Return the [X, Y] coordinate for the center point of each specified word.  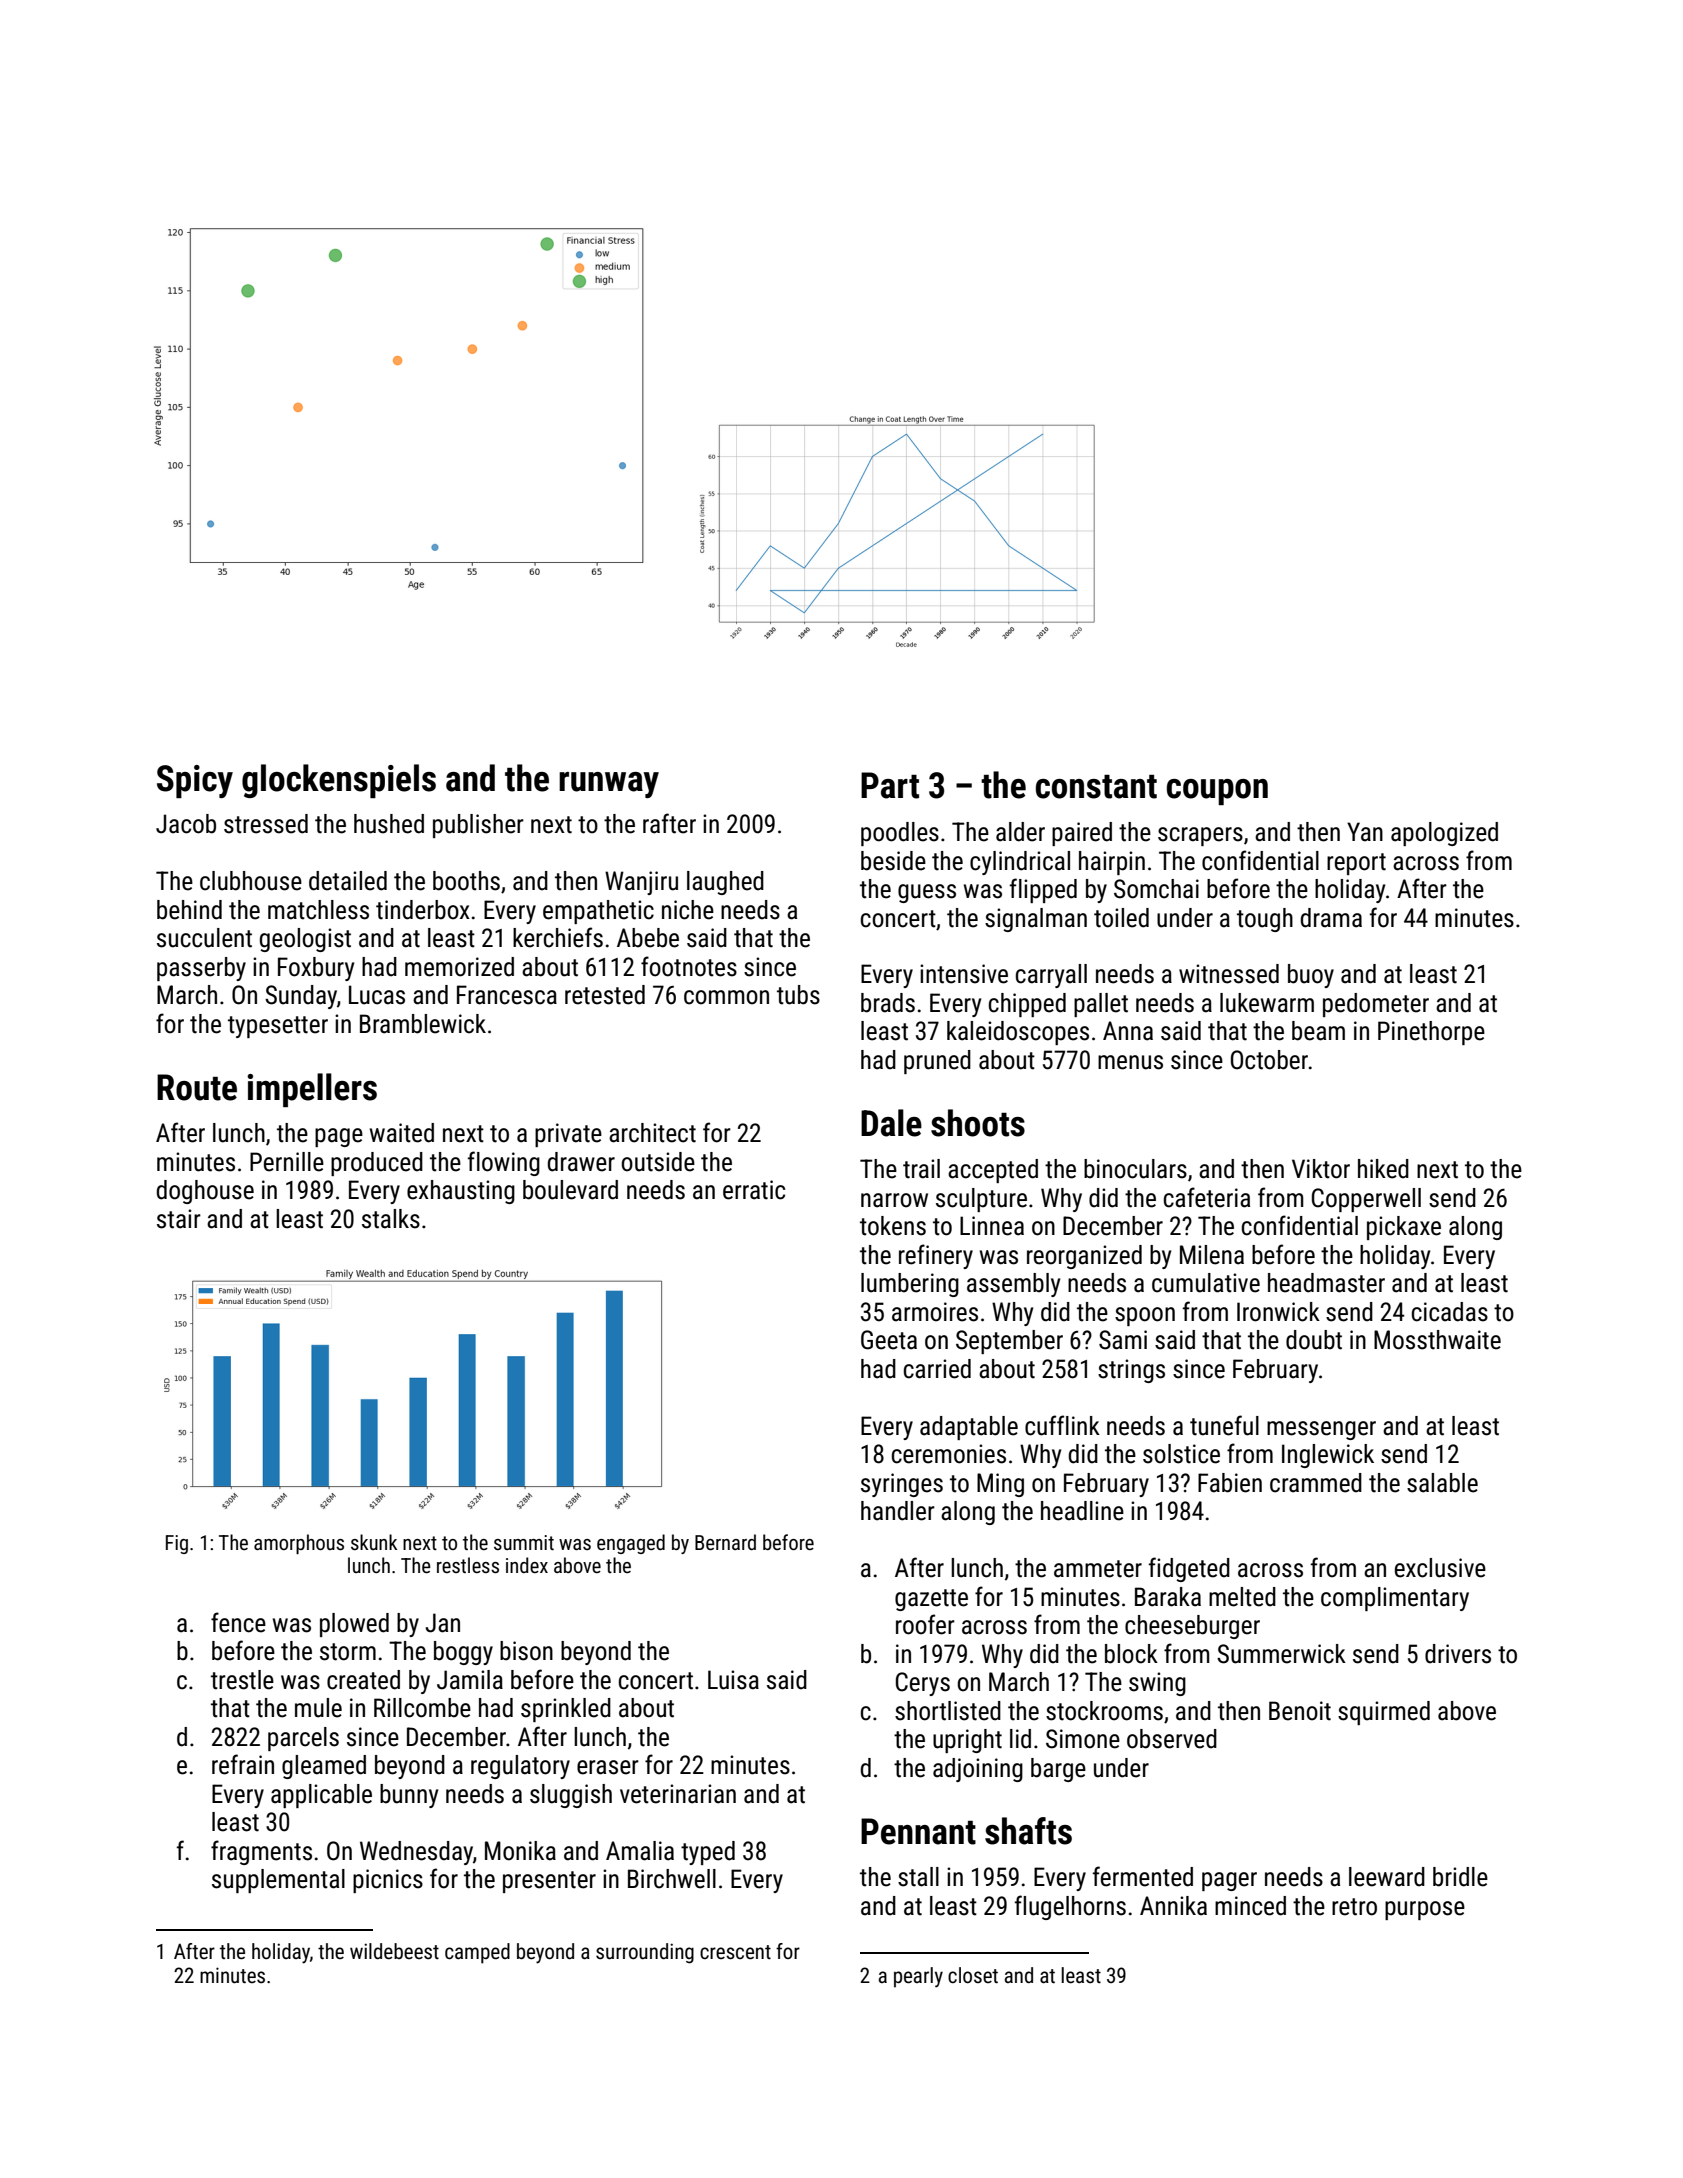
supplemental [278, 1881]
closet [973, 1975]
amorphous [299, 1544]
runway [609, 785]
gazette [931, 1600]
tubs [798, 995]
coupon [1217, 792]
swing [1157, 1684]
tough [1265, 920]
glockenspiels [339, 781]
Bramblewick [423, 1024]
